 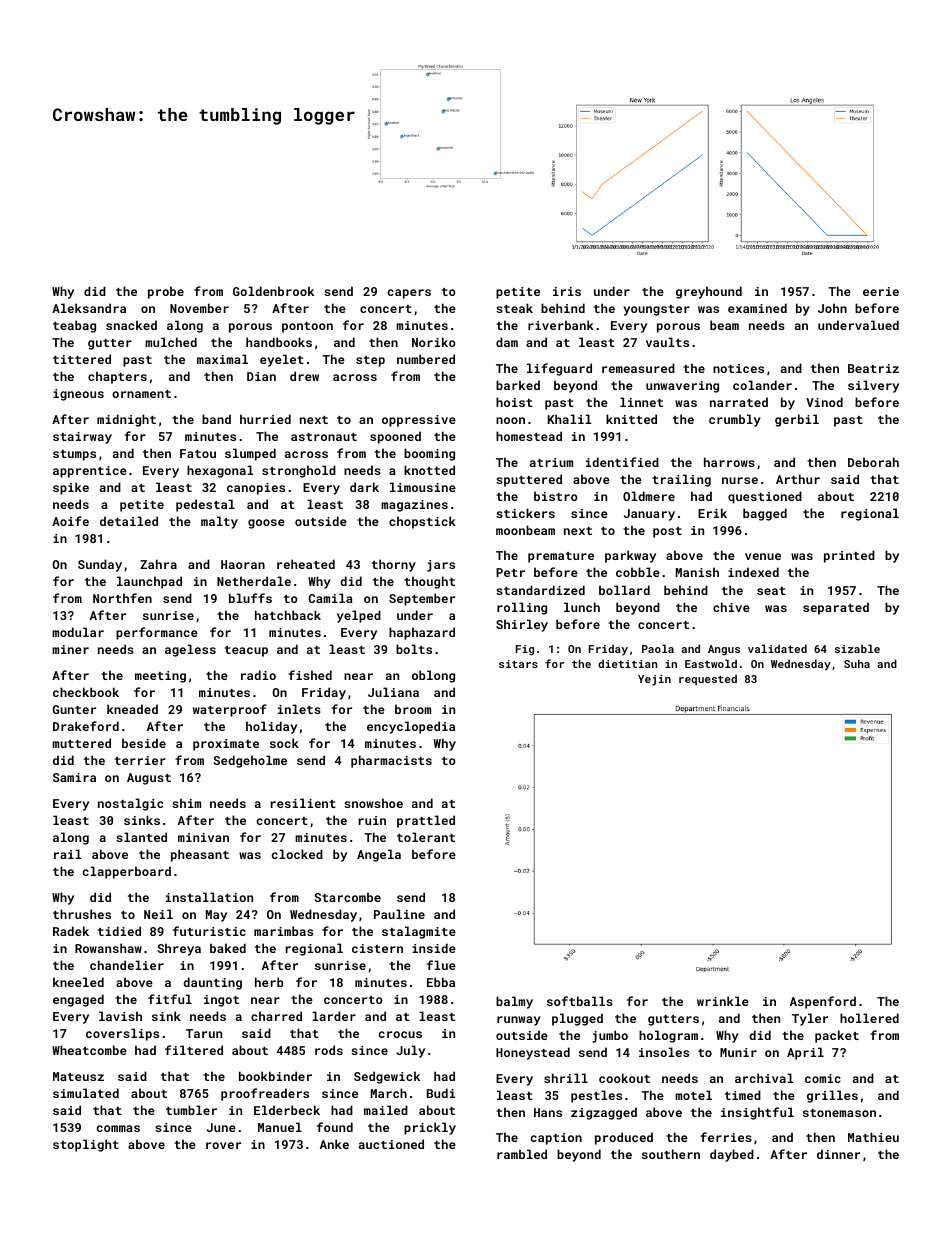 What do you see at coordinates (857, 663) in the screenshot?
I see `Suha` at bounding box center [857, 663].
